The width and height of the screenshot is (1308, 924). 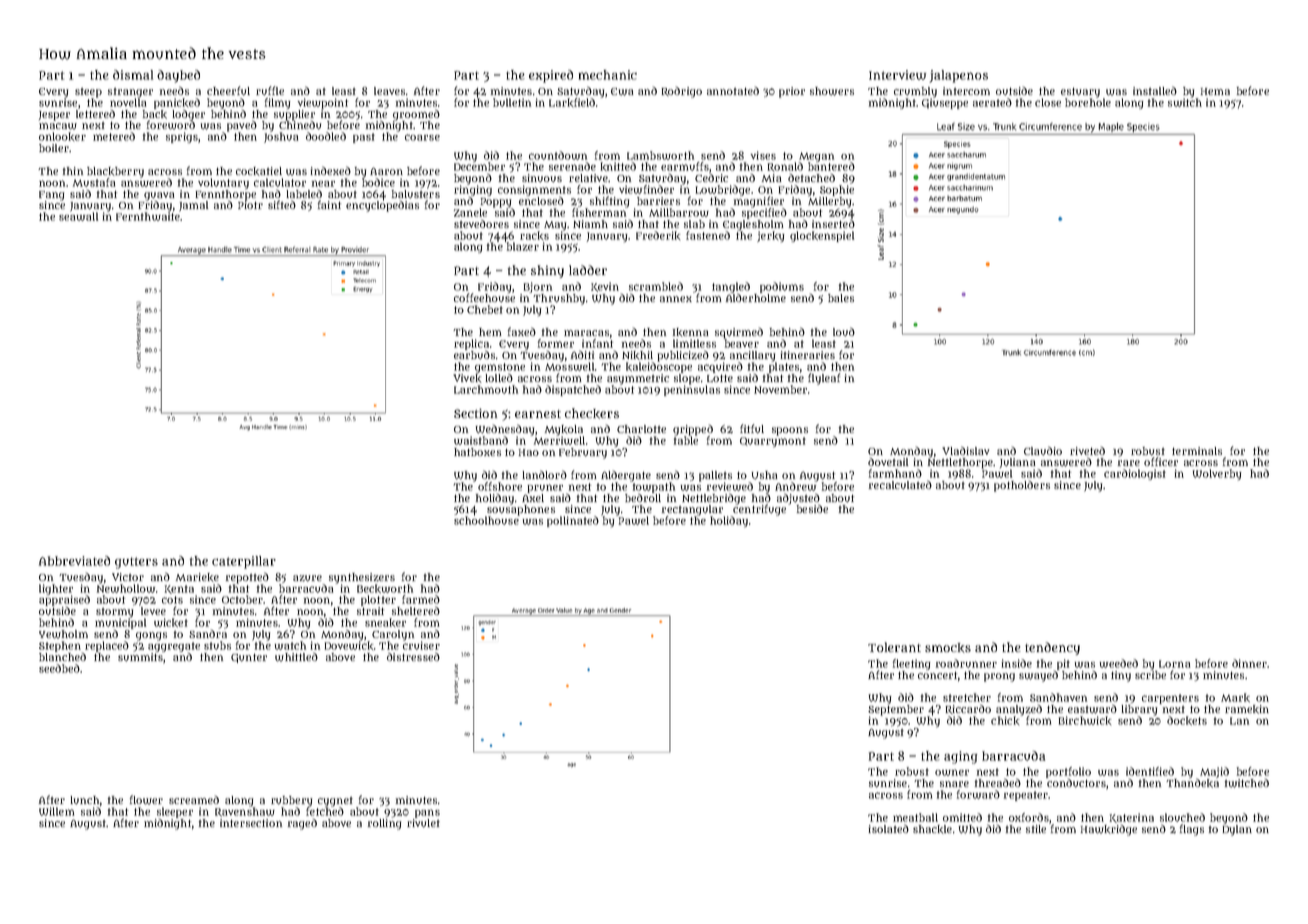 What do you see at coordinates (148, 216) in the screenshot?
I see `Fernthwaite` at bounding box center [148, 216].
